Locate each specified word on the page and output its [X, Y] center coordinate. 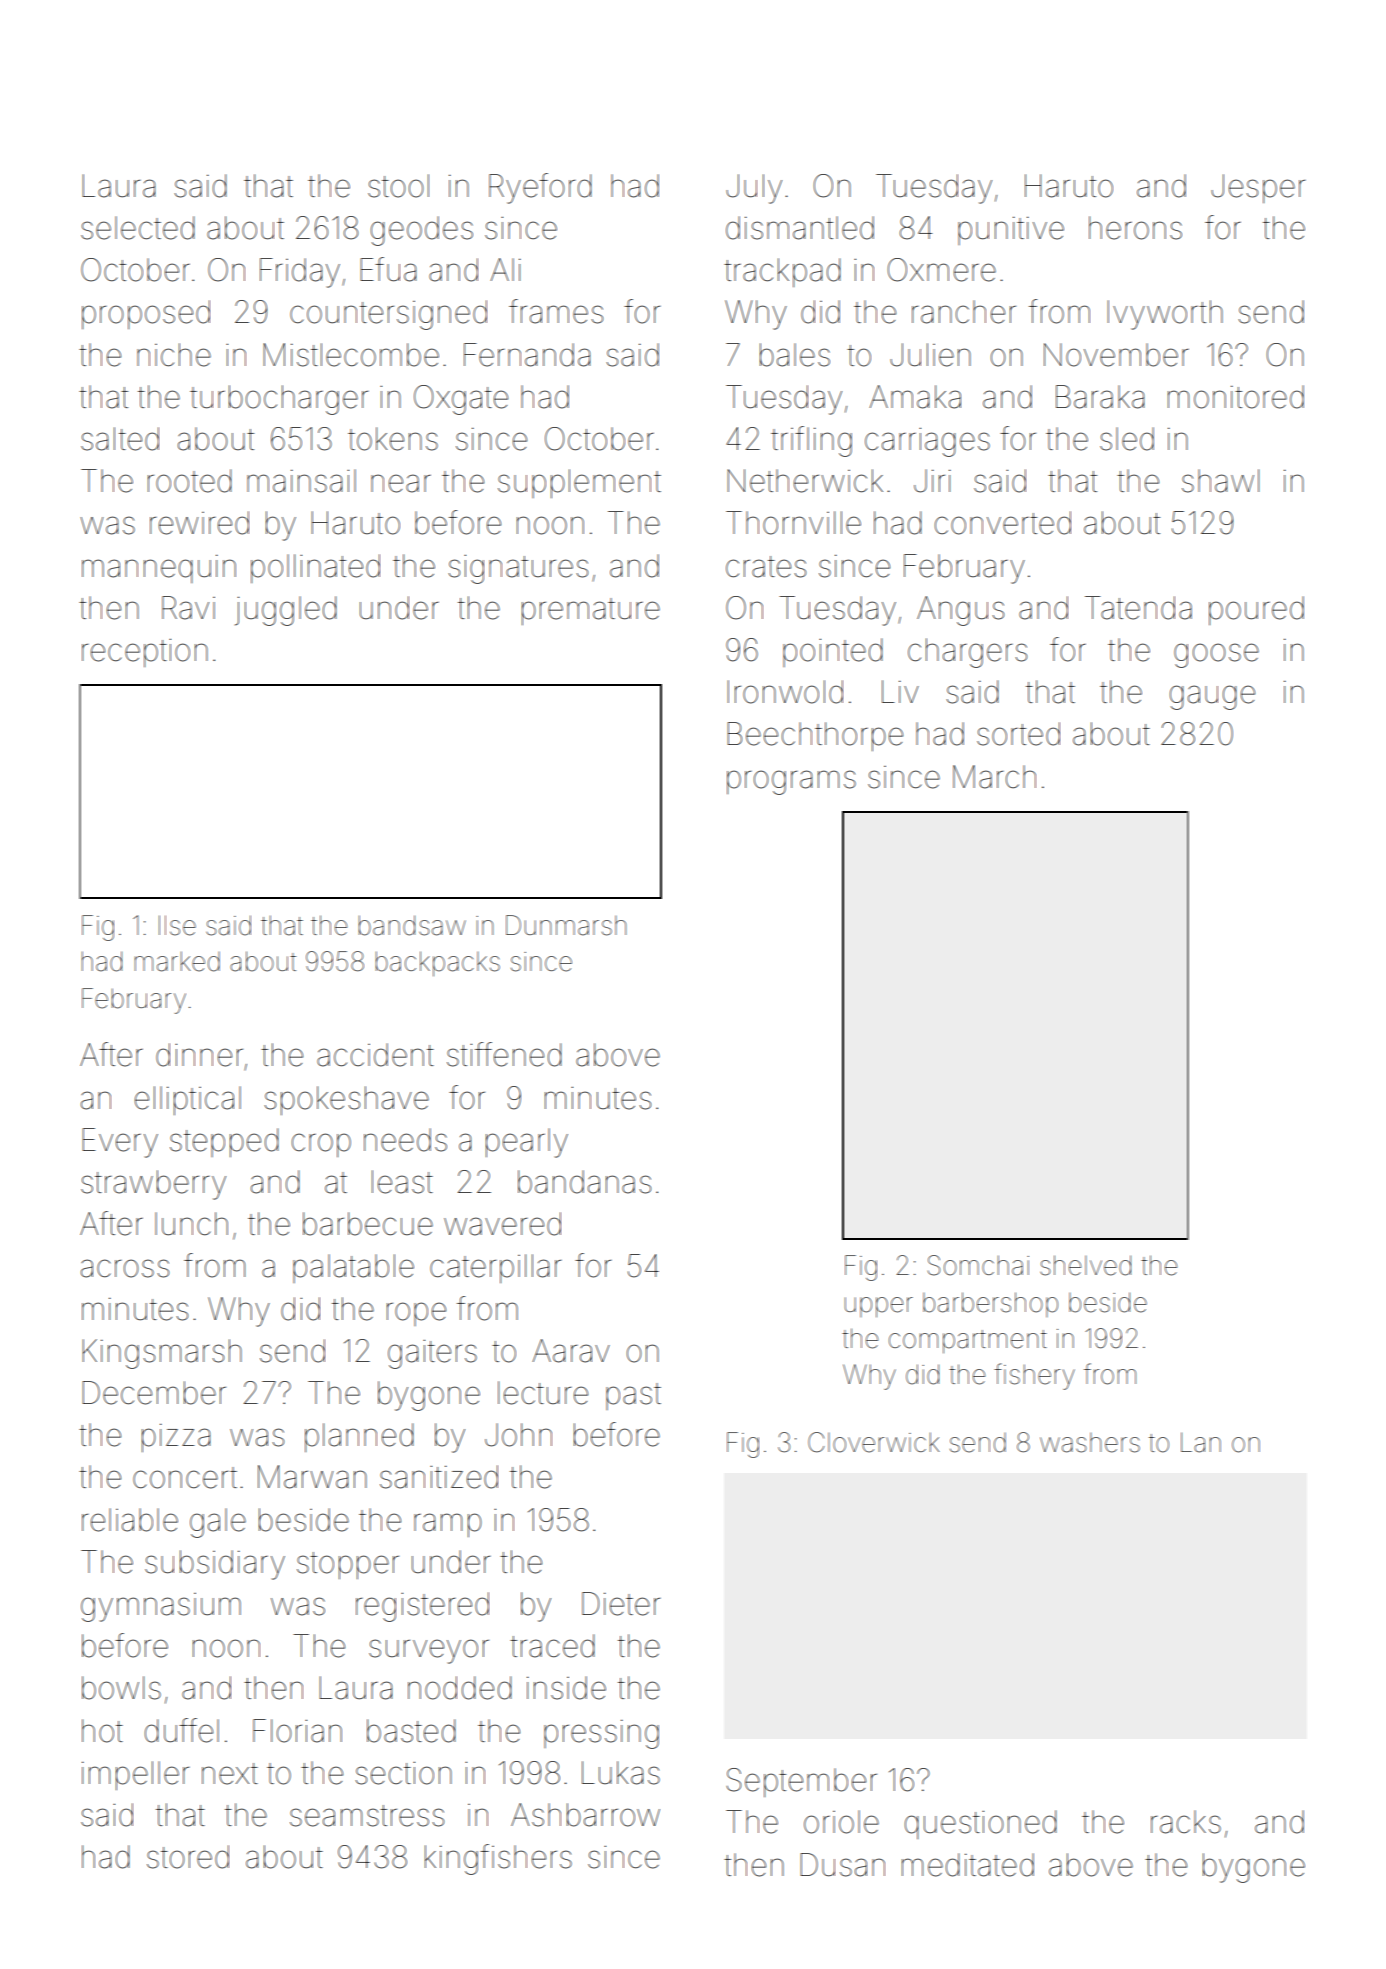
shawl [1220, 481]
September [802, 1782]
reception [145, 652]
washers [1090, 1443]
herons [1135, 228]
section [404, 1773]
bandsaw [412, 925]
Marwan [312, 1477]
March [994, 777]
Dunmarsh [566, 925]
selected [137, 228]
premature [591, 611]
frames [556, 311]
